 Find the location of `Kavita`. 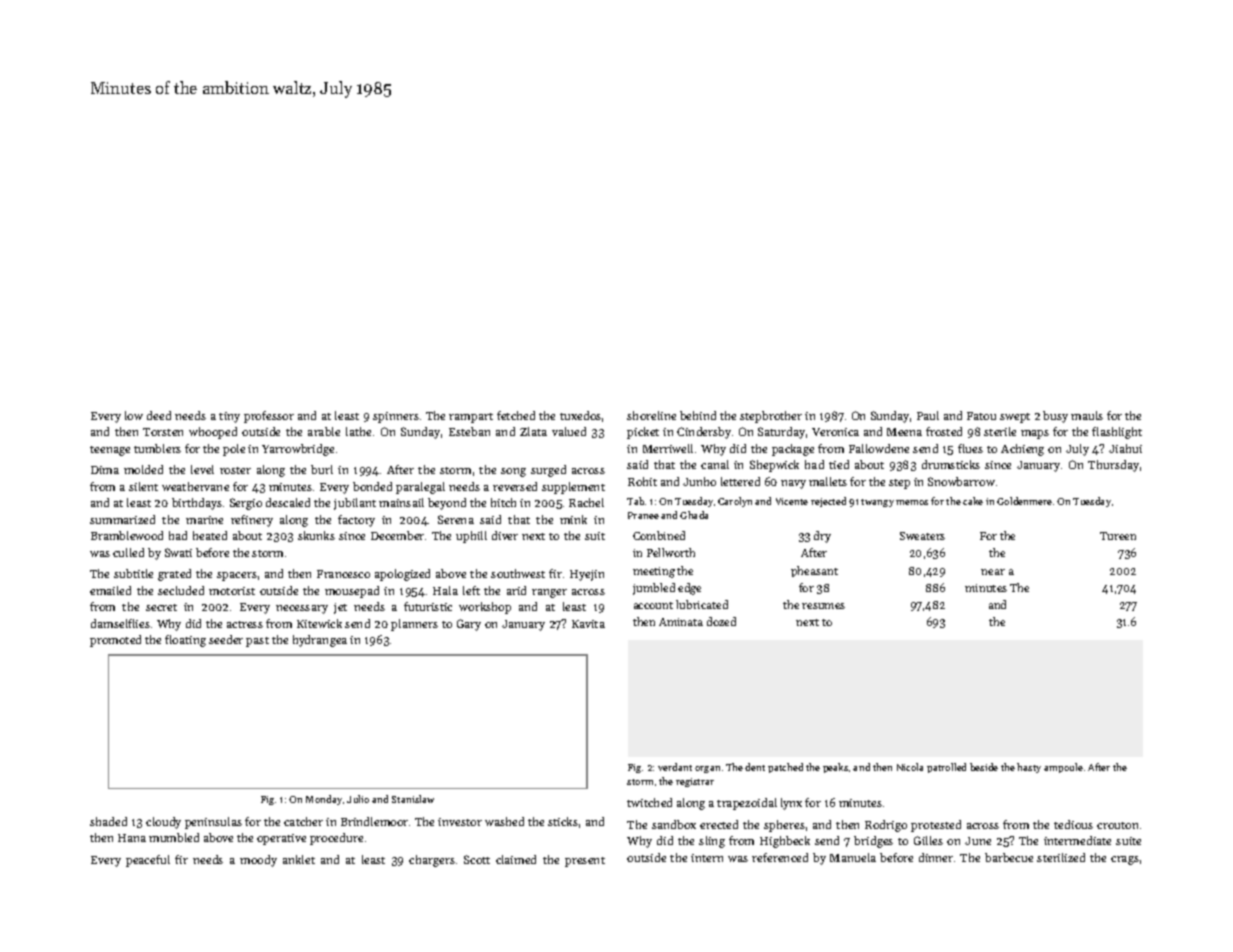

Kavita is located at coordinates (588, 624).
